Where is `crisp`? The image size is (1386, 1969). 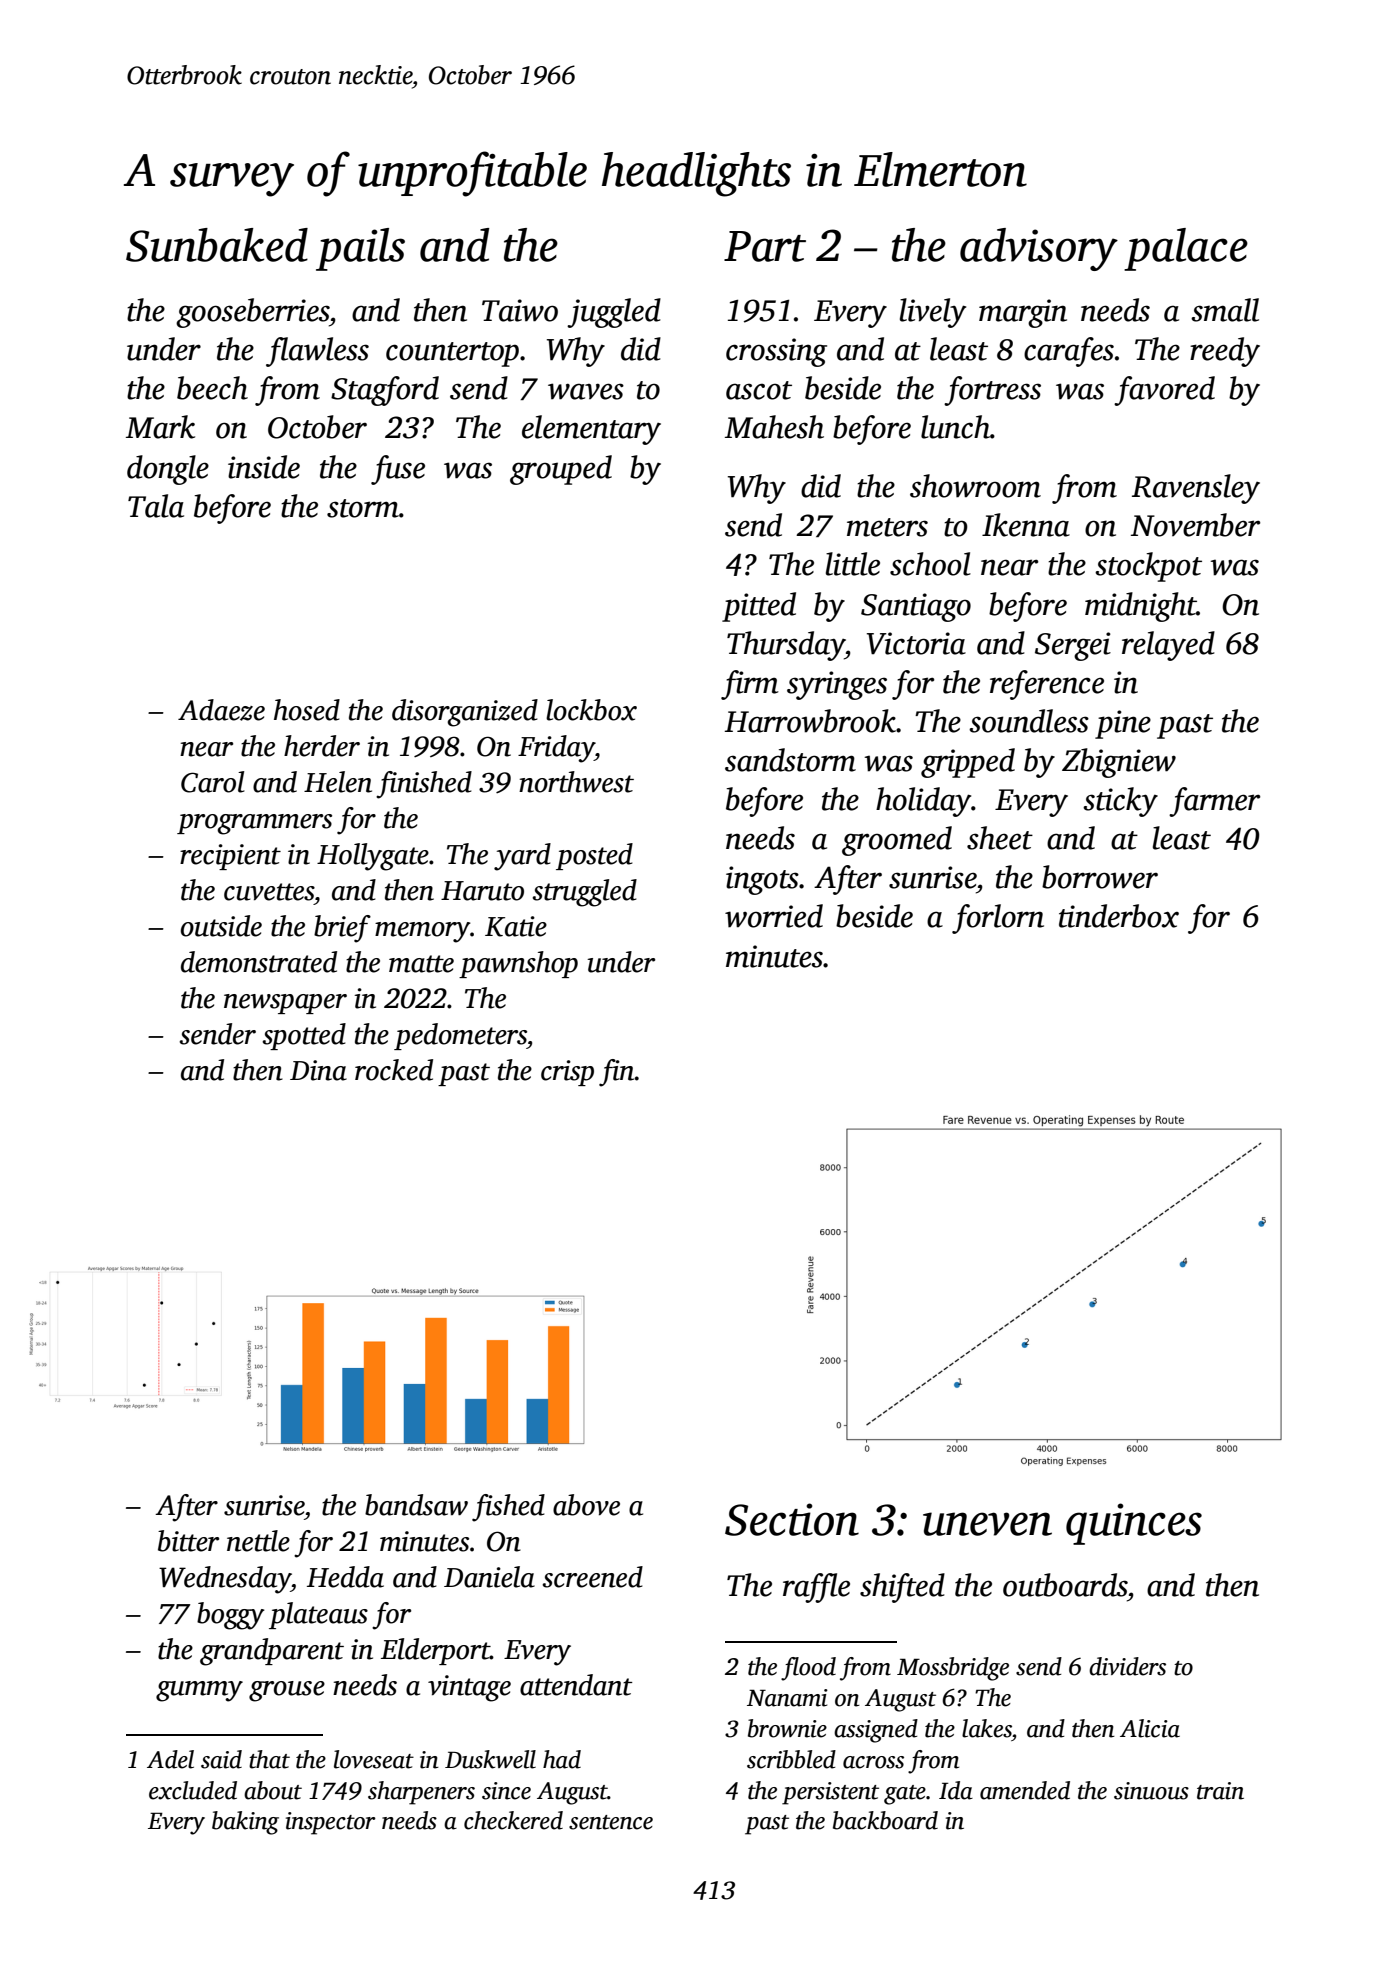
crisp is located at coordinates (567, 1073).
